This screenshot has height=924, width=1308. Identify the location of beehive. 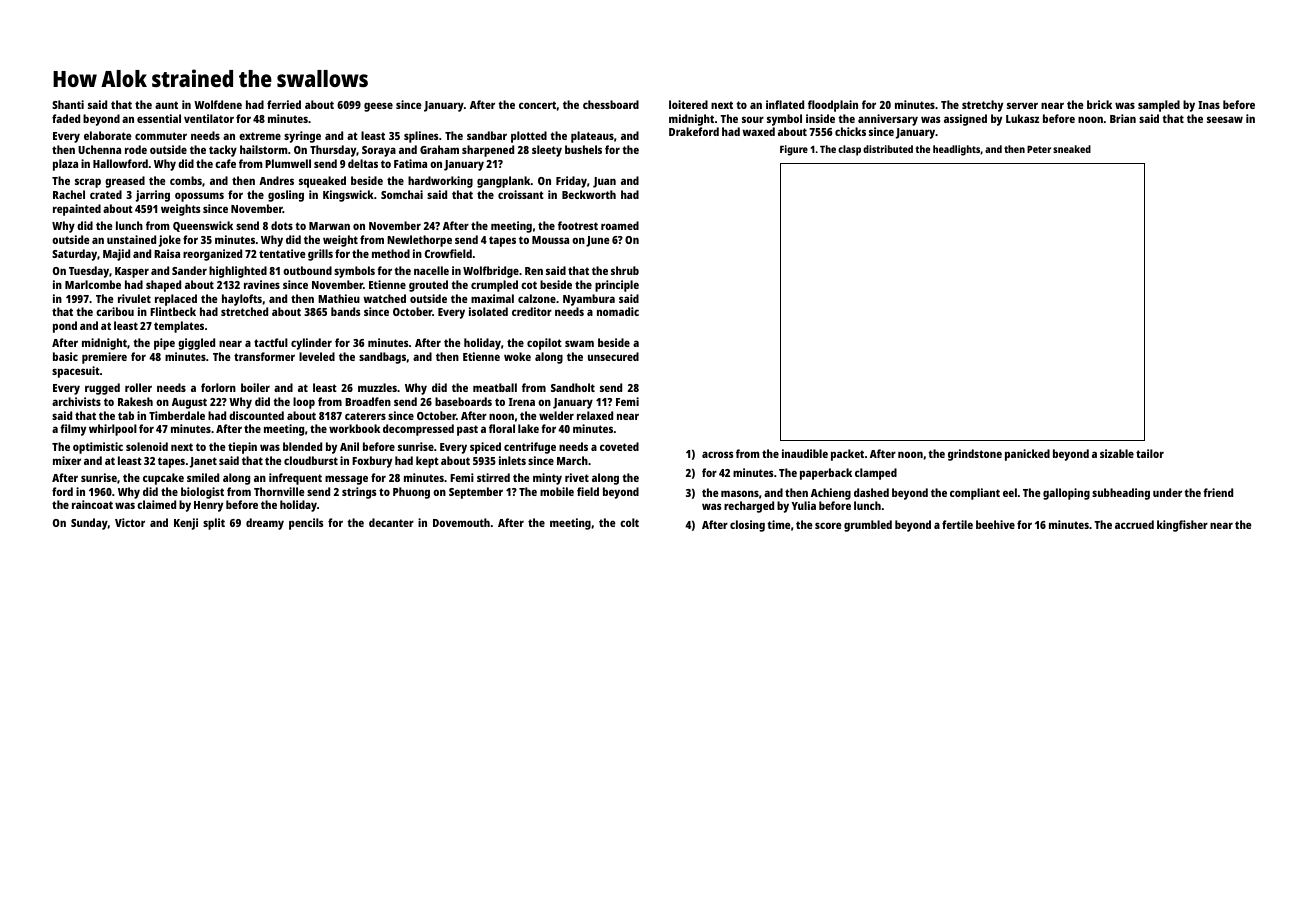
(995, 524).
